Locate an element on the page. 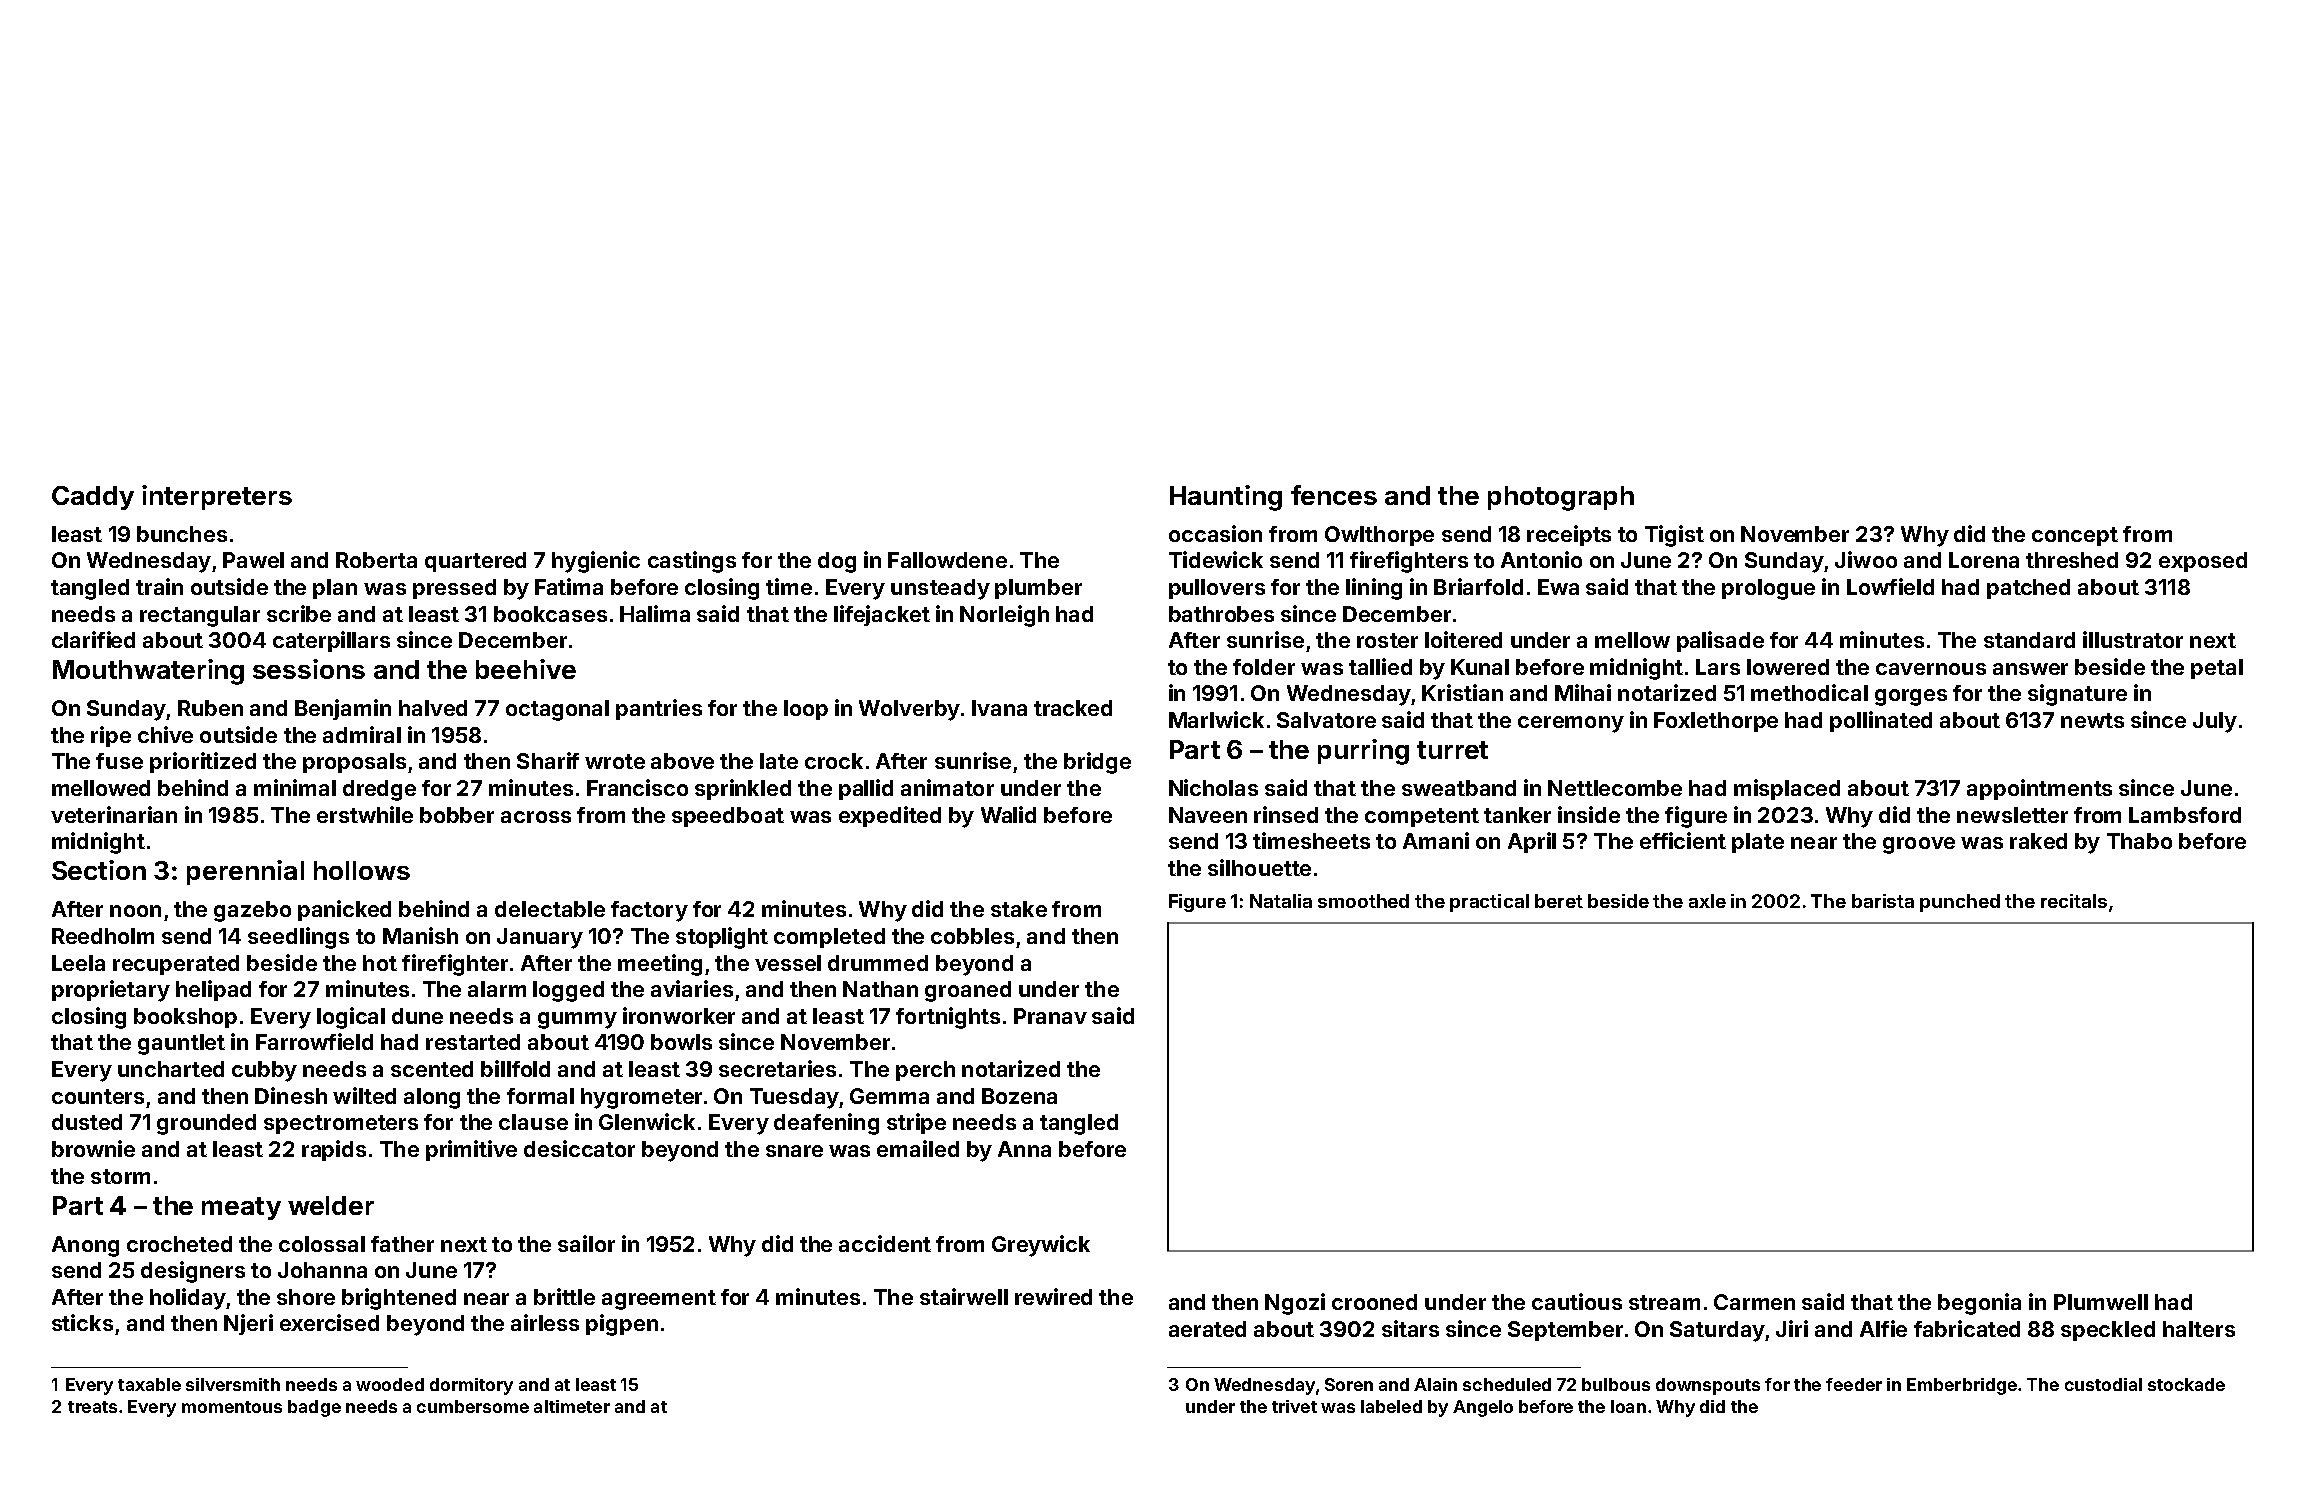 The width and height of the document is (2305, 1491). Greywick is located at coordinates (1041, 1246).
